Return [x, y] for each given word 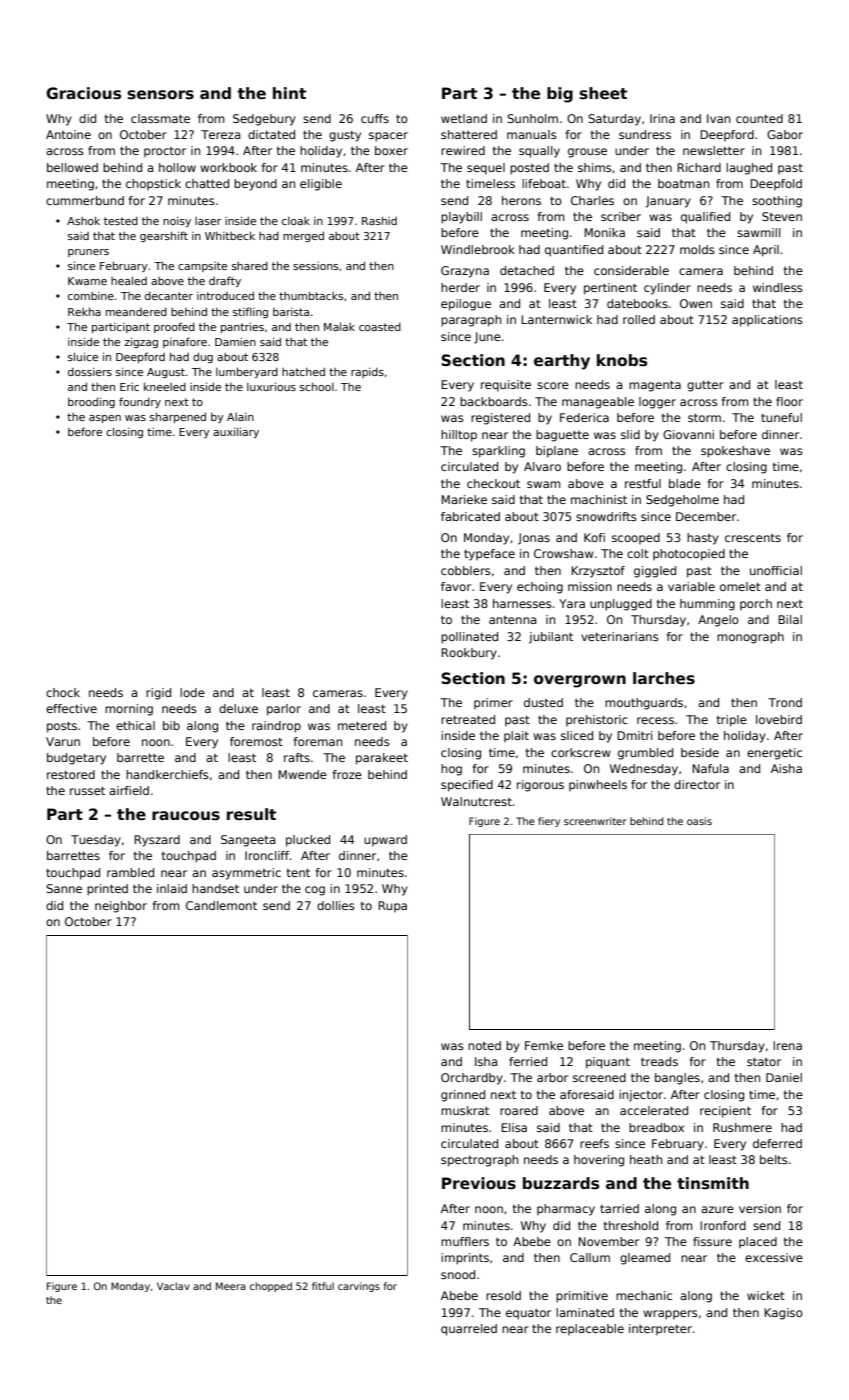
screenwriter [595, 821]
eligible [321, 185]
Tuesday [96, 841]
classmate [160, 118]
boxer [391, 150]
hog [451, 770]
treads [659, 1061]
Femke [544, 1045]
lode [192, 692]
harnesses [522, 603]
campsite [202, 267]
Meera [231, 1286]
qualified [705, 218]
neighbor [121, 907]
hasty [703, 539]
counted [759, 118]
